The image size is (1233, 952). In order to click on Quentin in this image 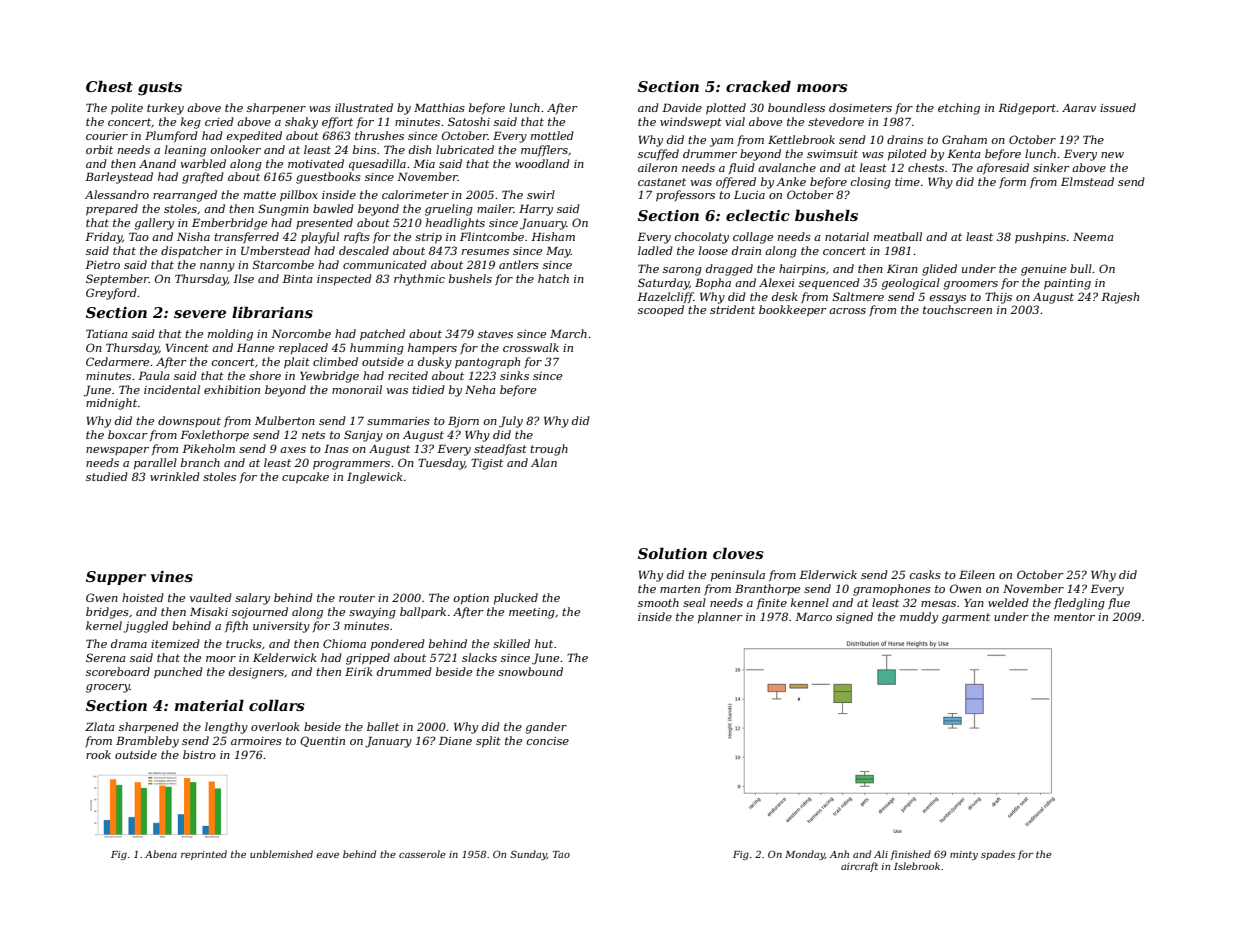, I will do `click(322, 741)`.
